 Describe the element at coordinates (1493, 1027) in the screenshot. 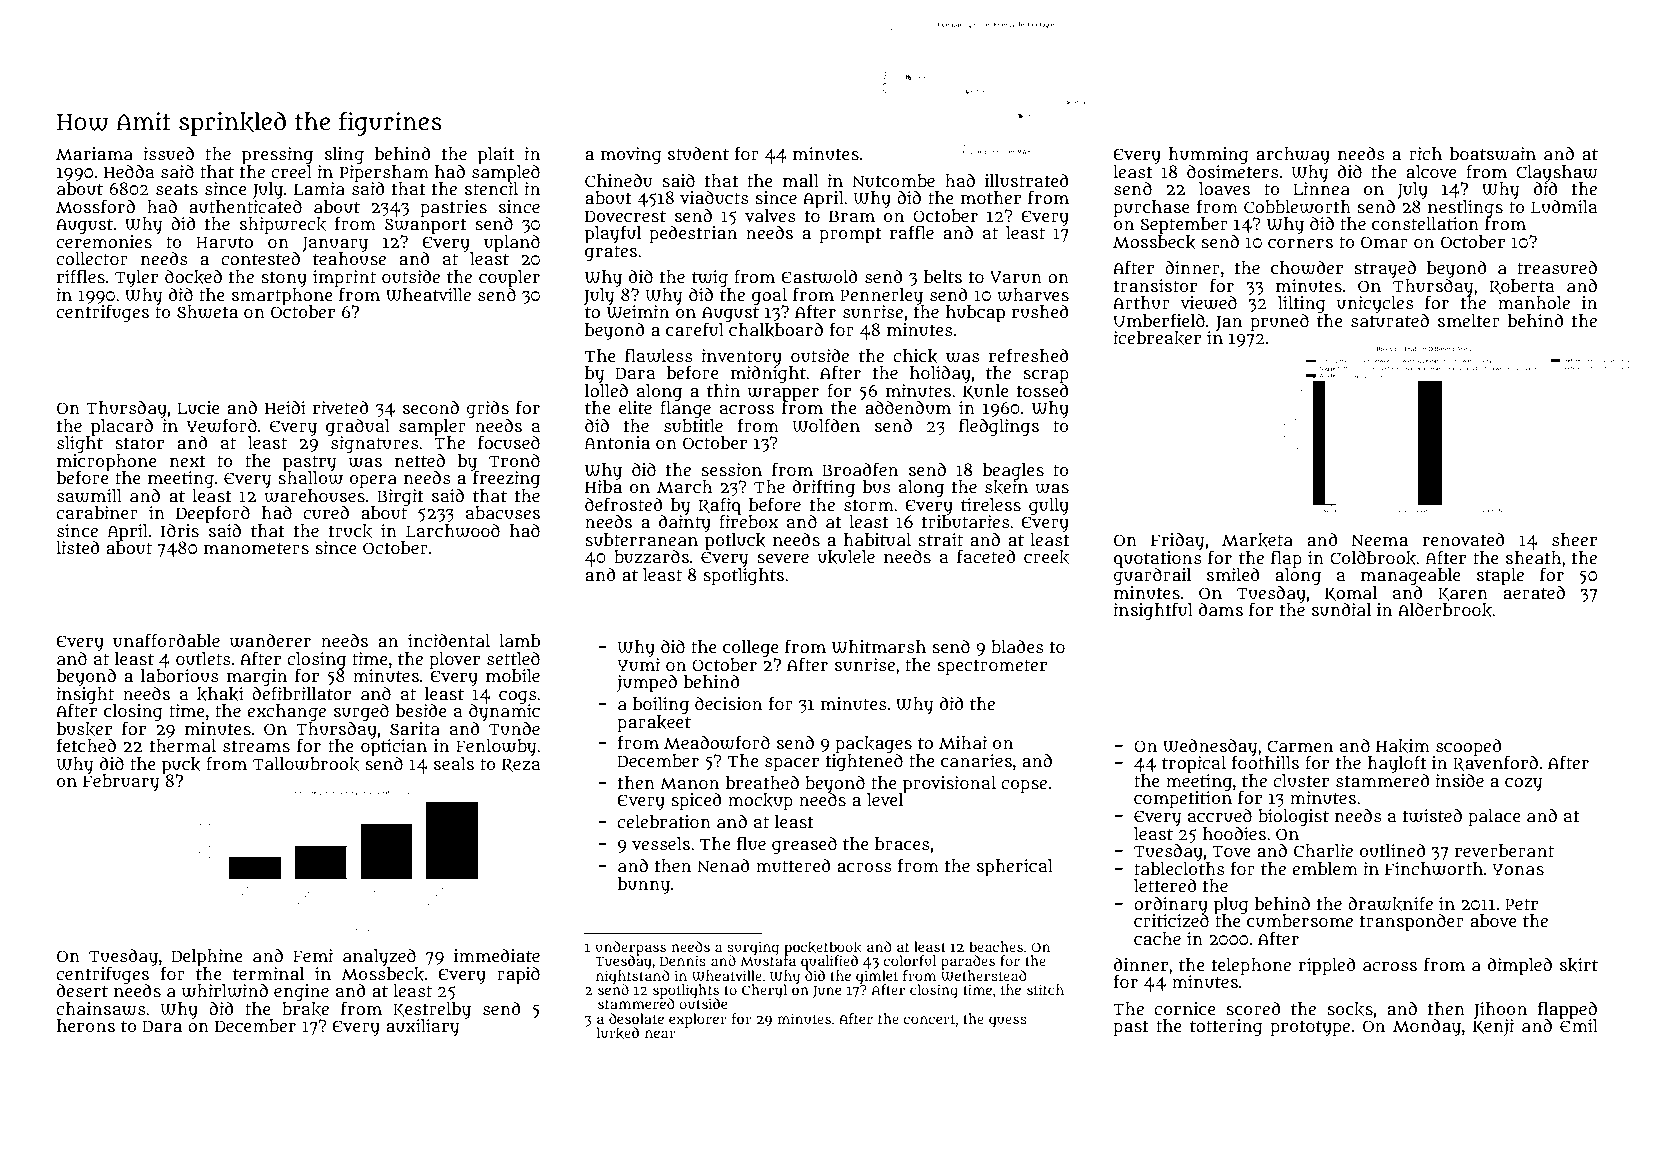

I see `Kenji` at that location.
